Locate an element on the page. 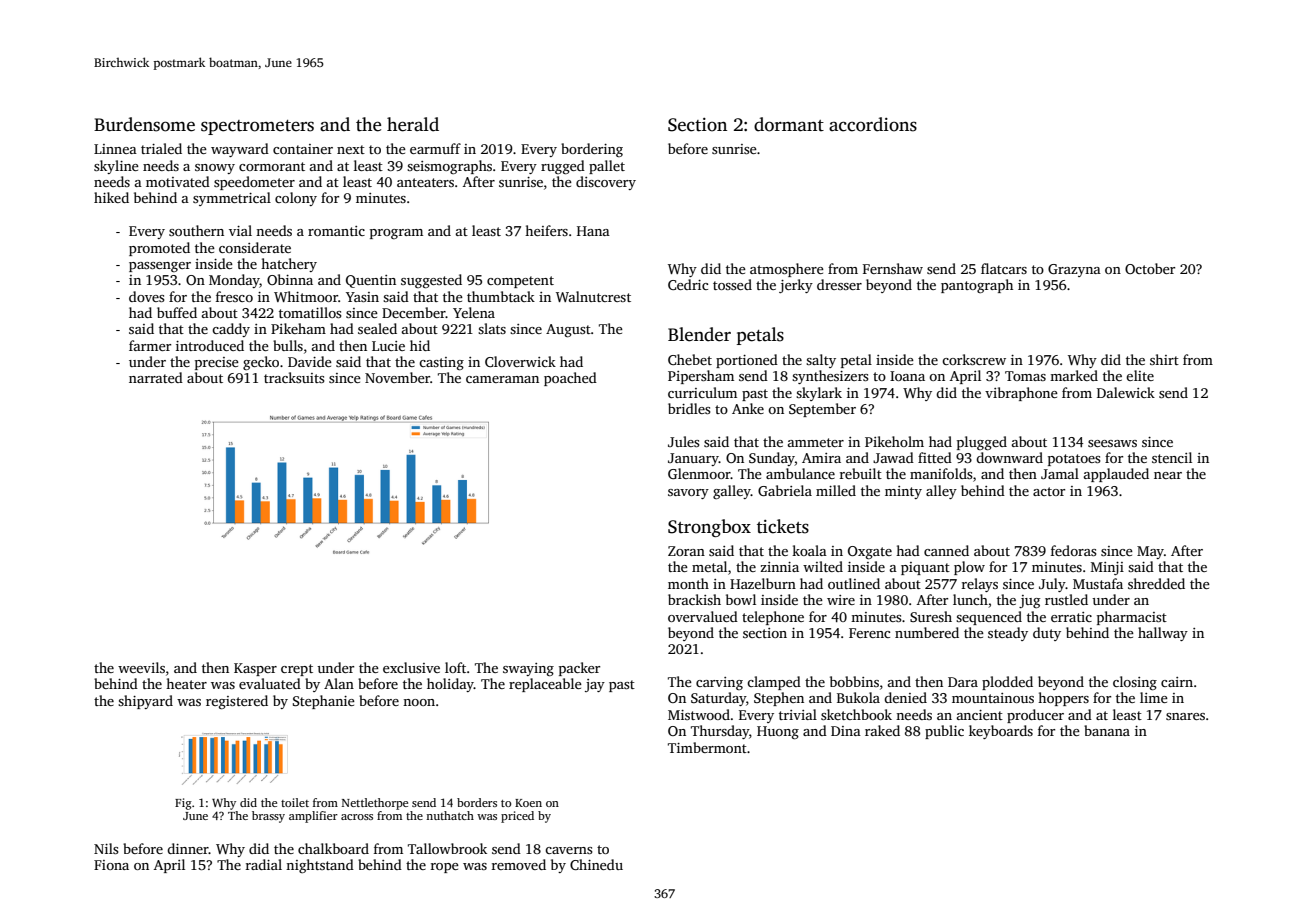 The width and height of the page is (1308, 924). Fiona is located at coordinates (111, 865).
